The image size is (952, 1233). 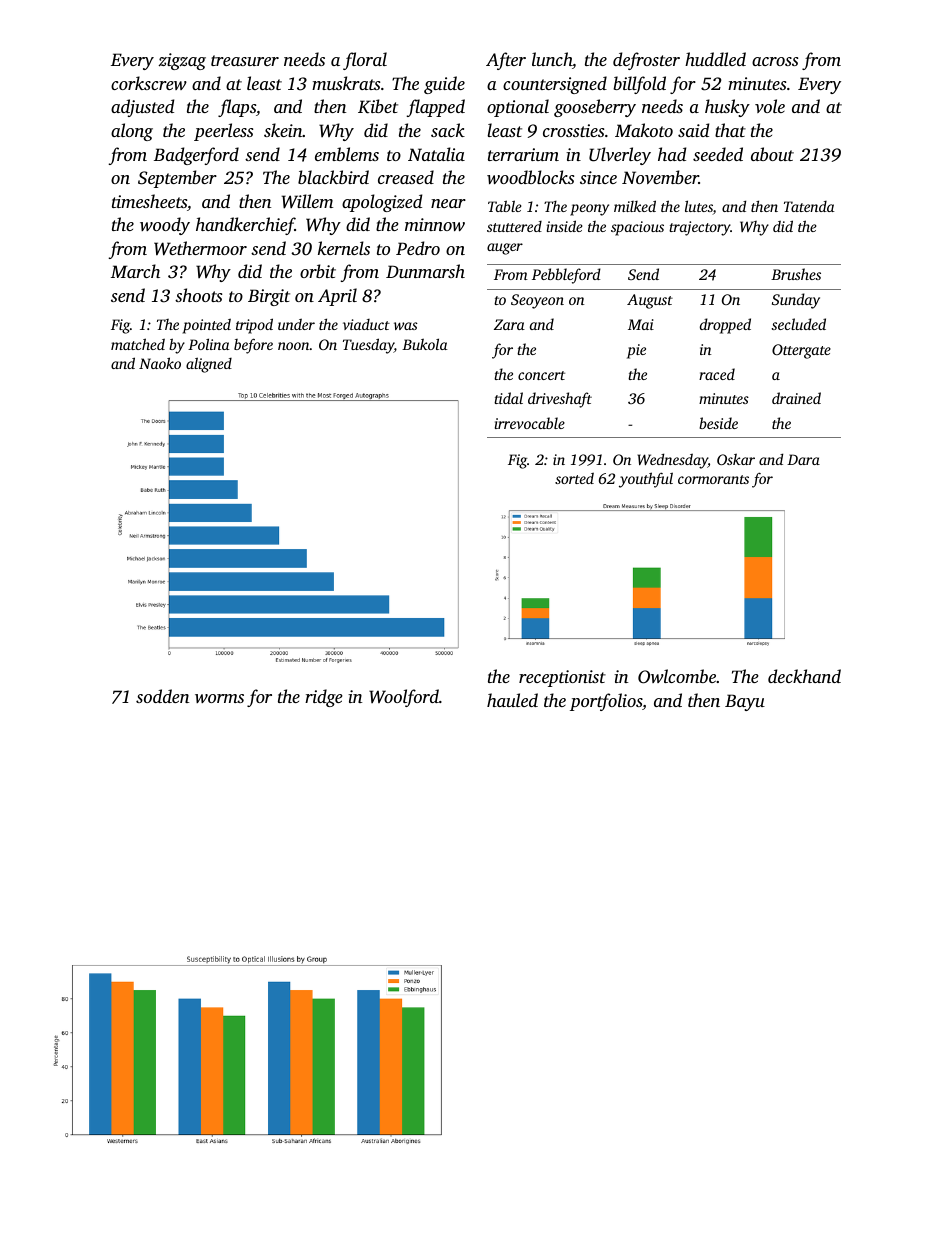 I want to click on Pebbleford, so click(x=566, y=276).
